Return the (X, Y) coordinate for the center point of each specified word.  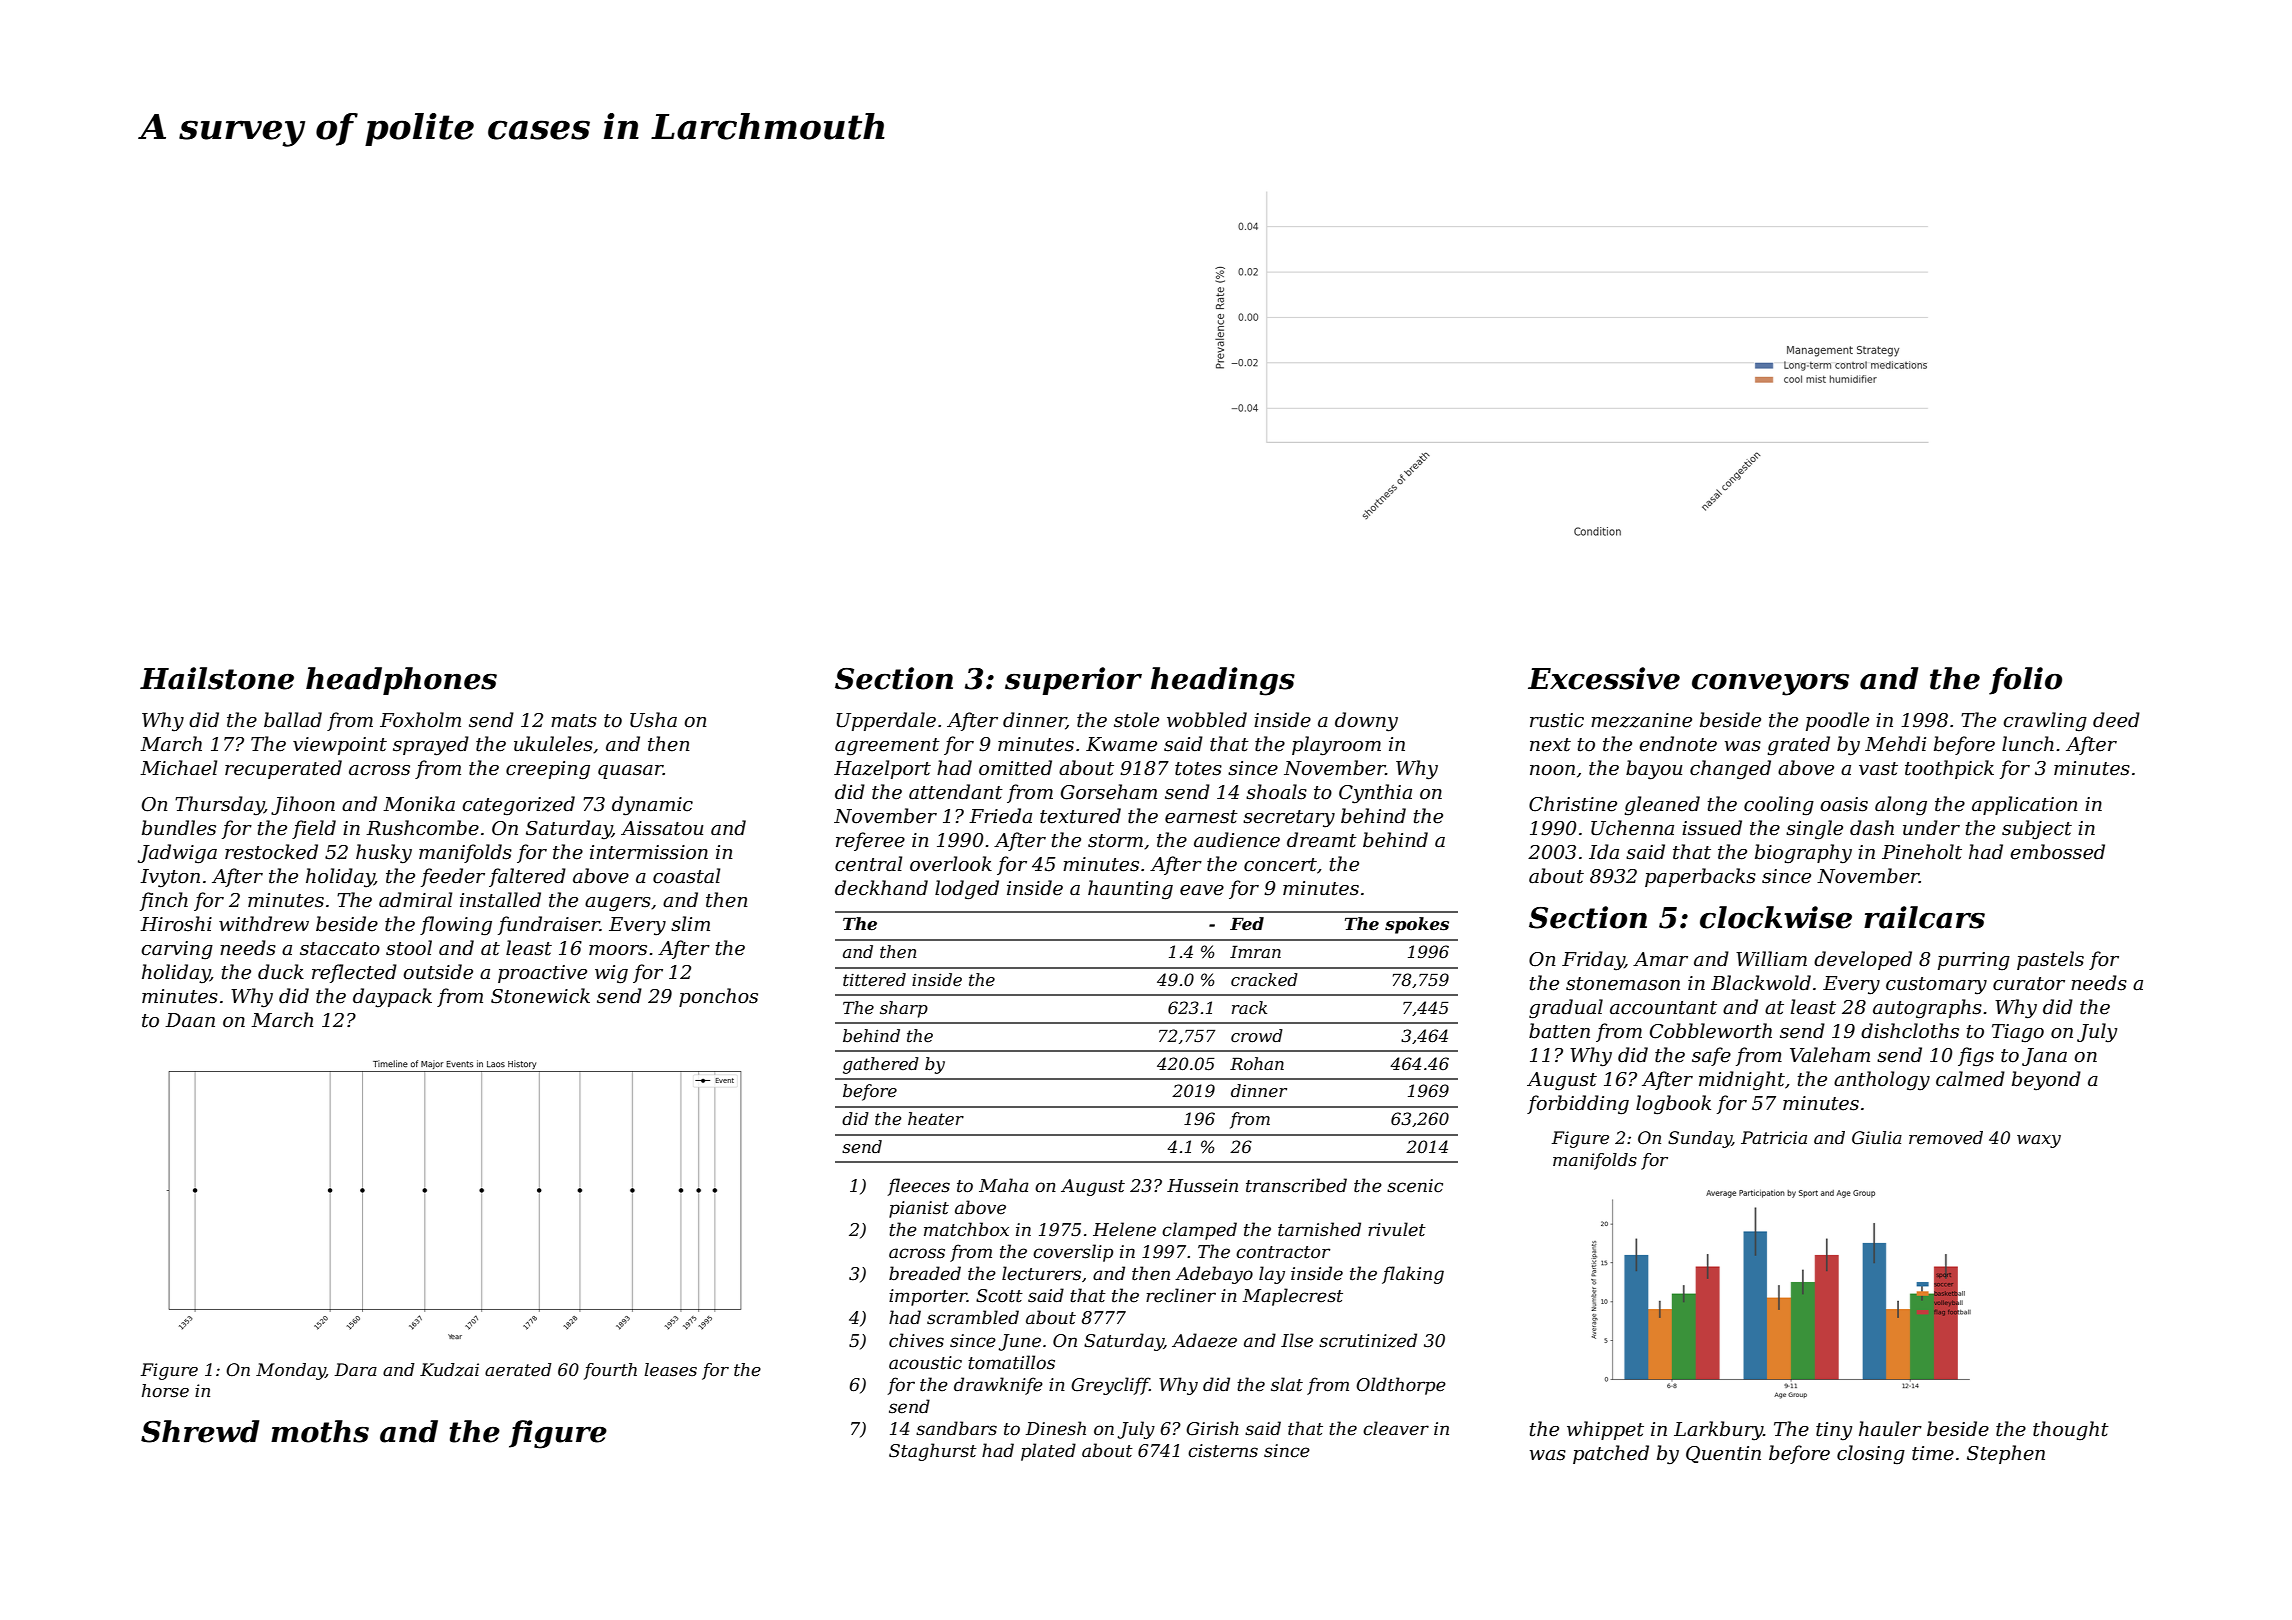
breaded (925, 1273)
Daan (190, 1020)
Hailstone (217, 678)
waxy (2039, 1141)
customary (1936, 985)
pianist (919, 1209)
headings (1223, 681)
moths (320, 1431)
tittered (874, 979)
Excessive (1604, 678)
